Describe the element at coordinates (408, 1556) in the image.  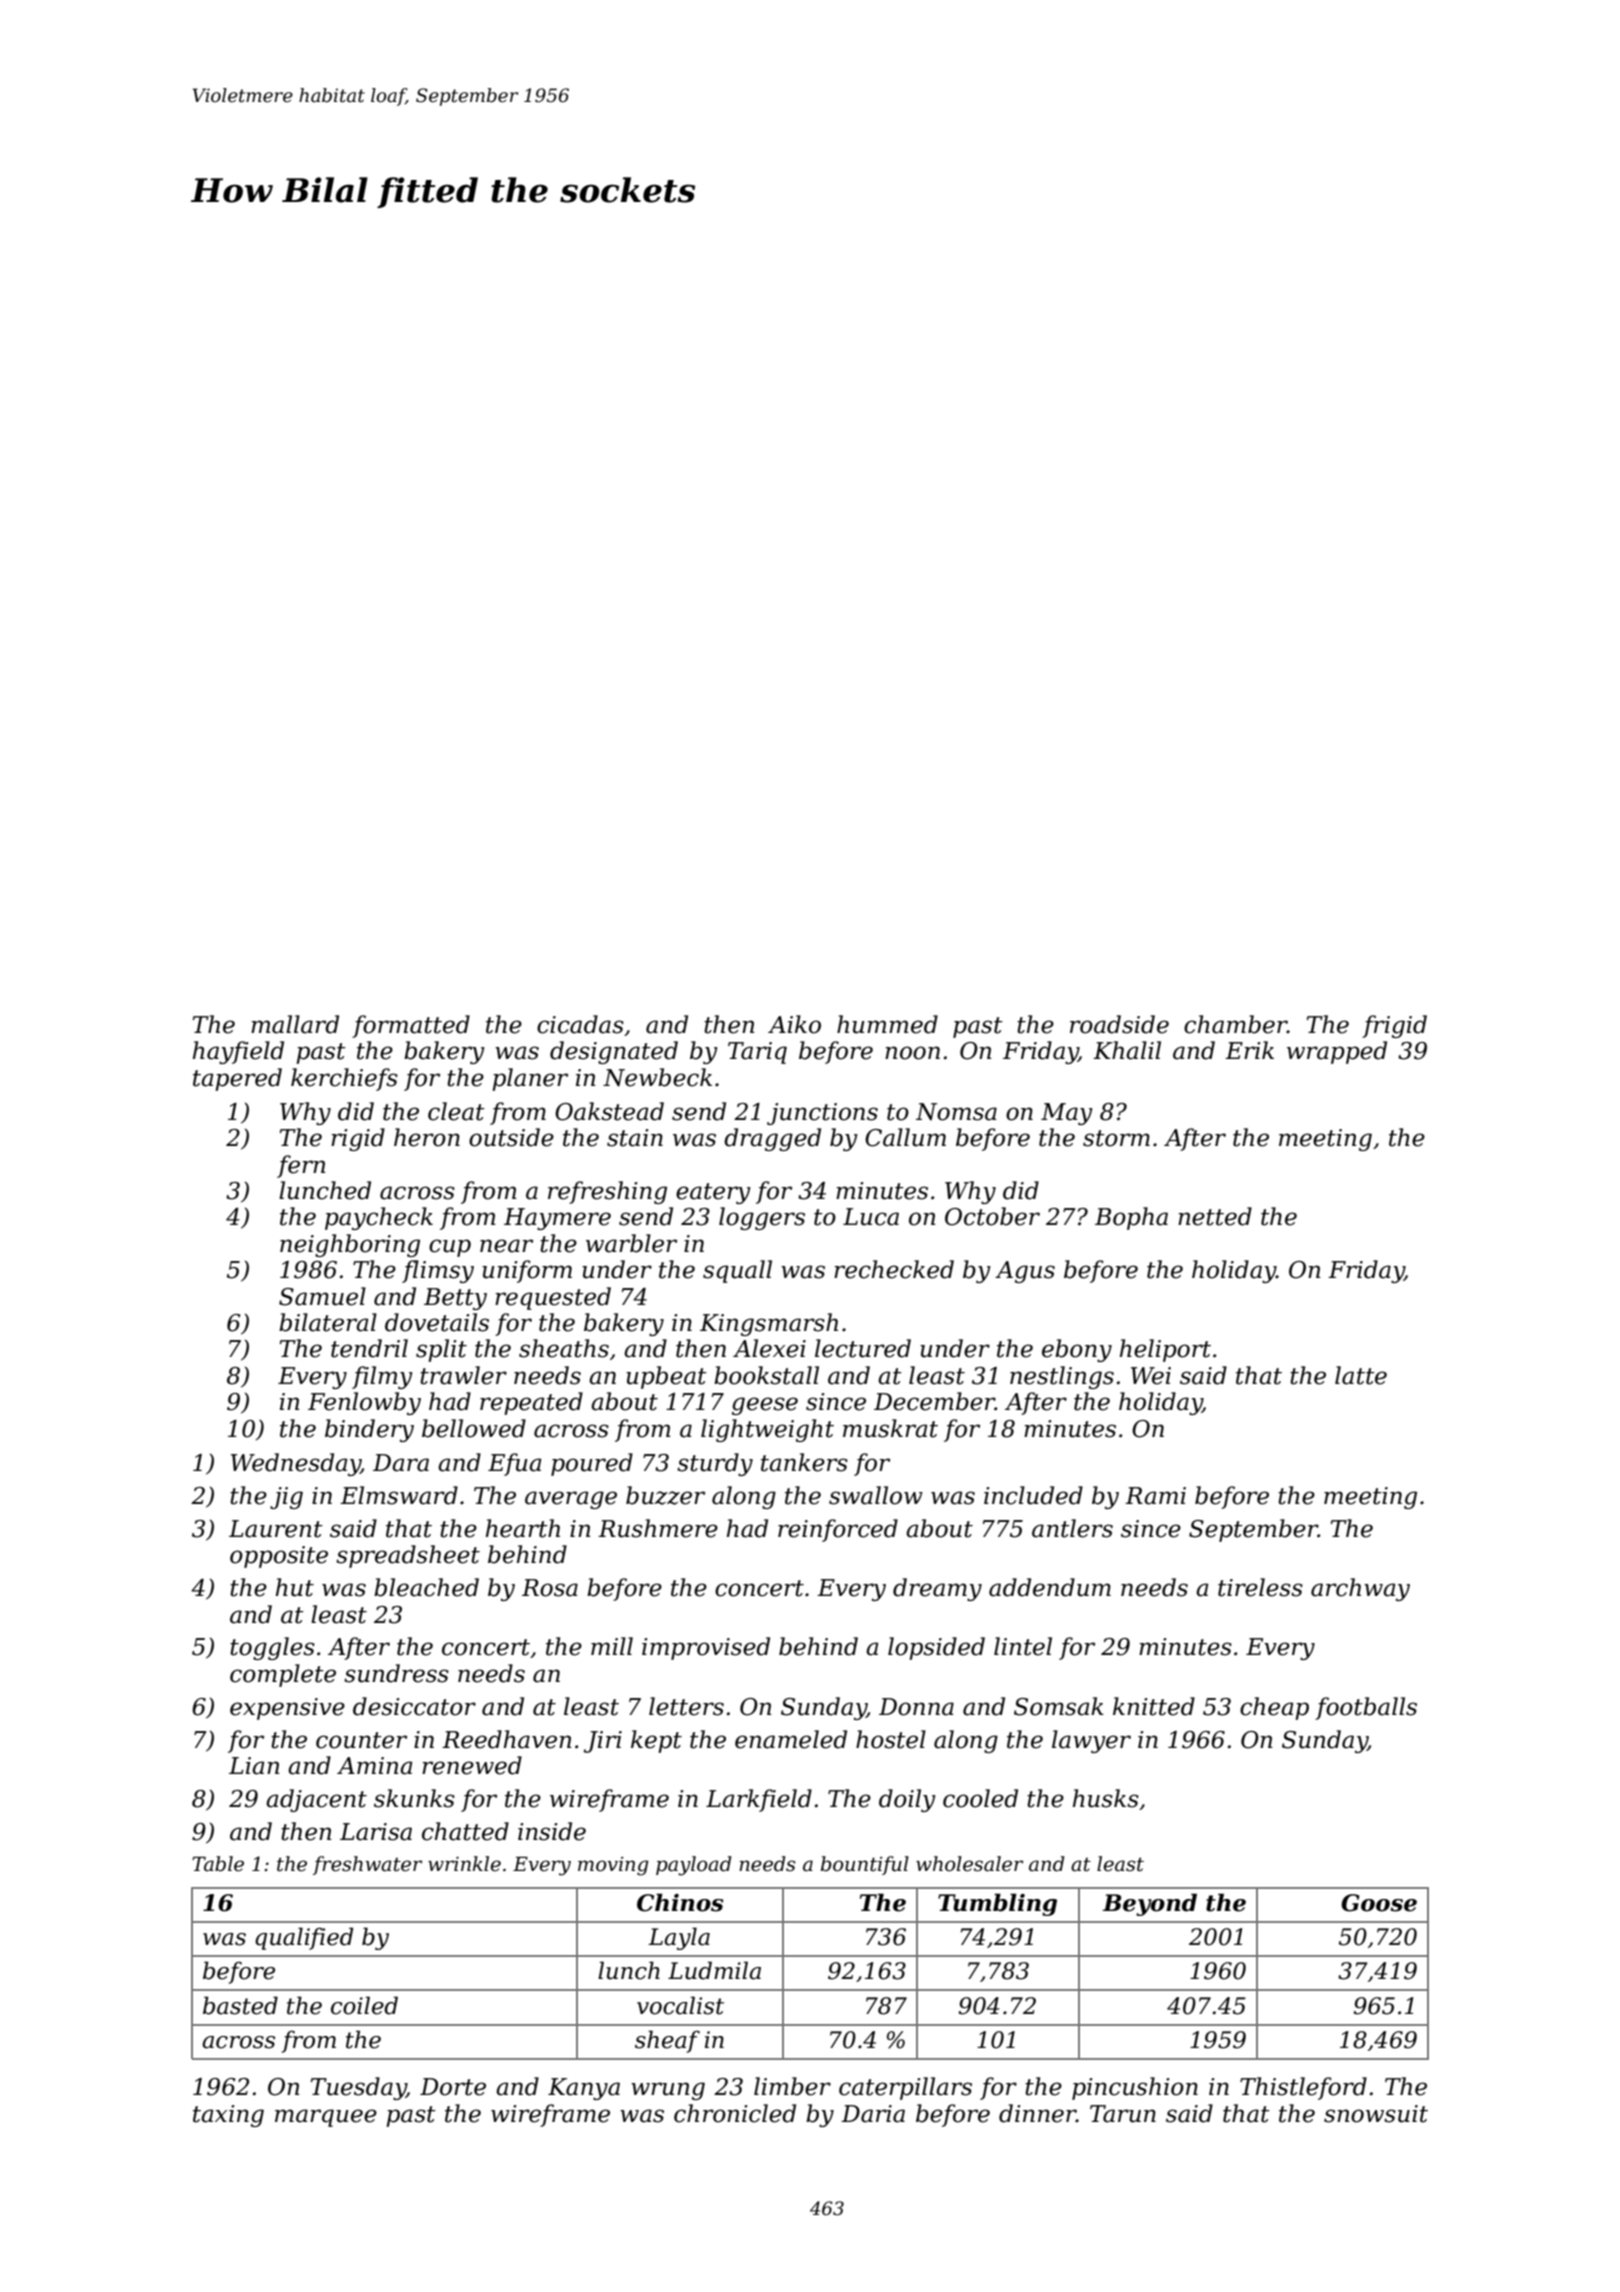
I see `spreadsheet` at that location.
